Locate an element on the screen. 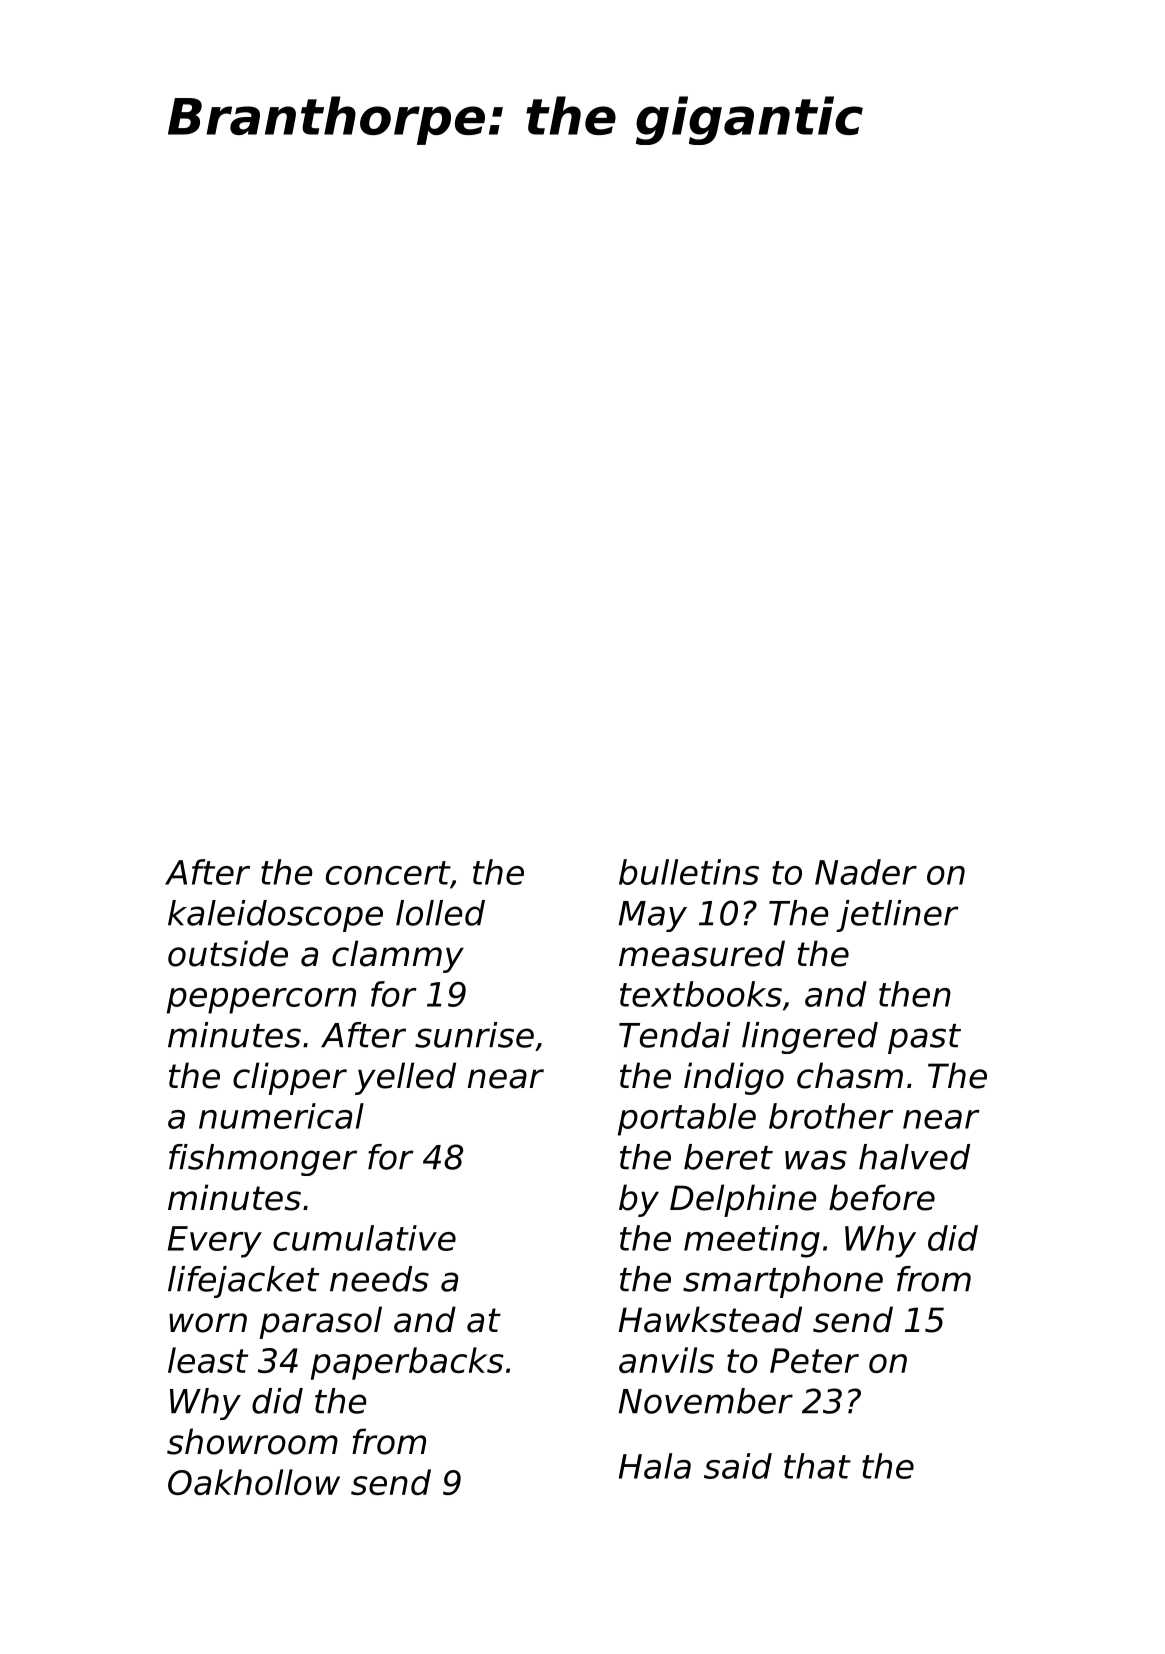  jetliner is located at coordinates (897, 916).
